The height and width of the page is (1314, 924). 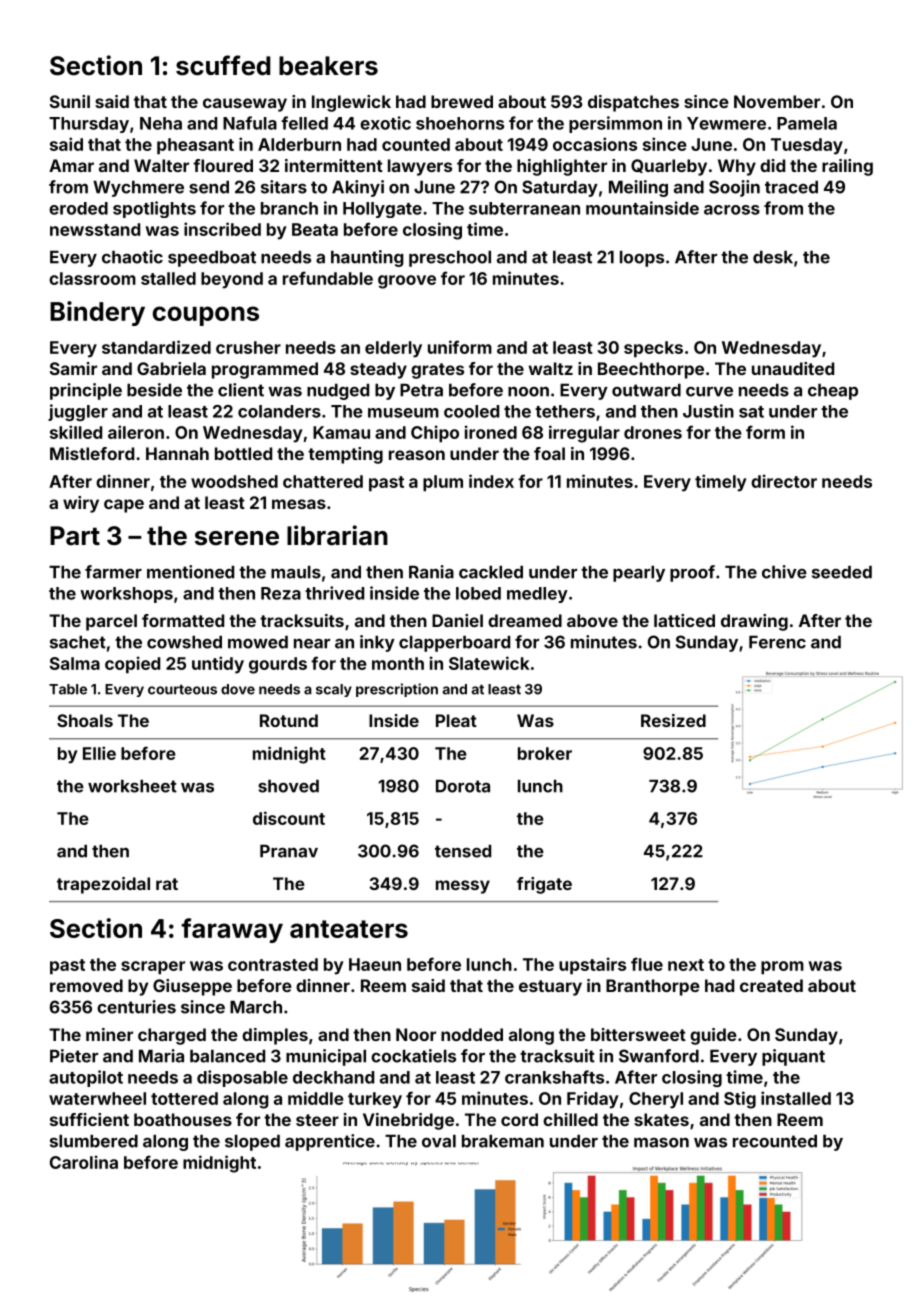 What do you see at coordinates (334, 690) in the page?
I see `scaly` at bounding box center [334, 690].
